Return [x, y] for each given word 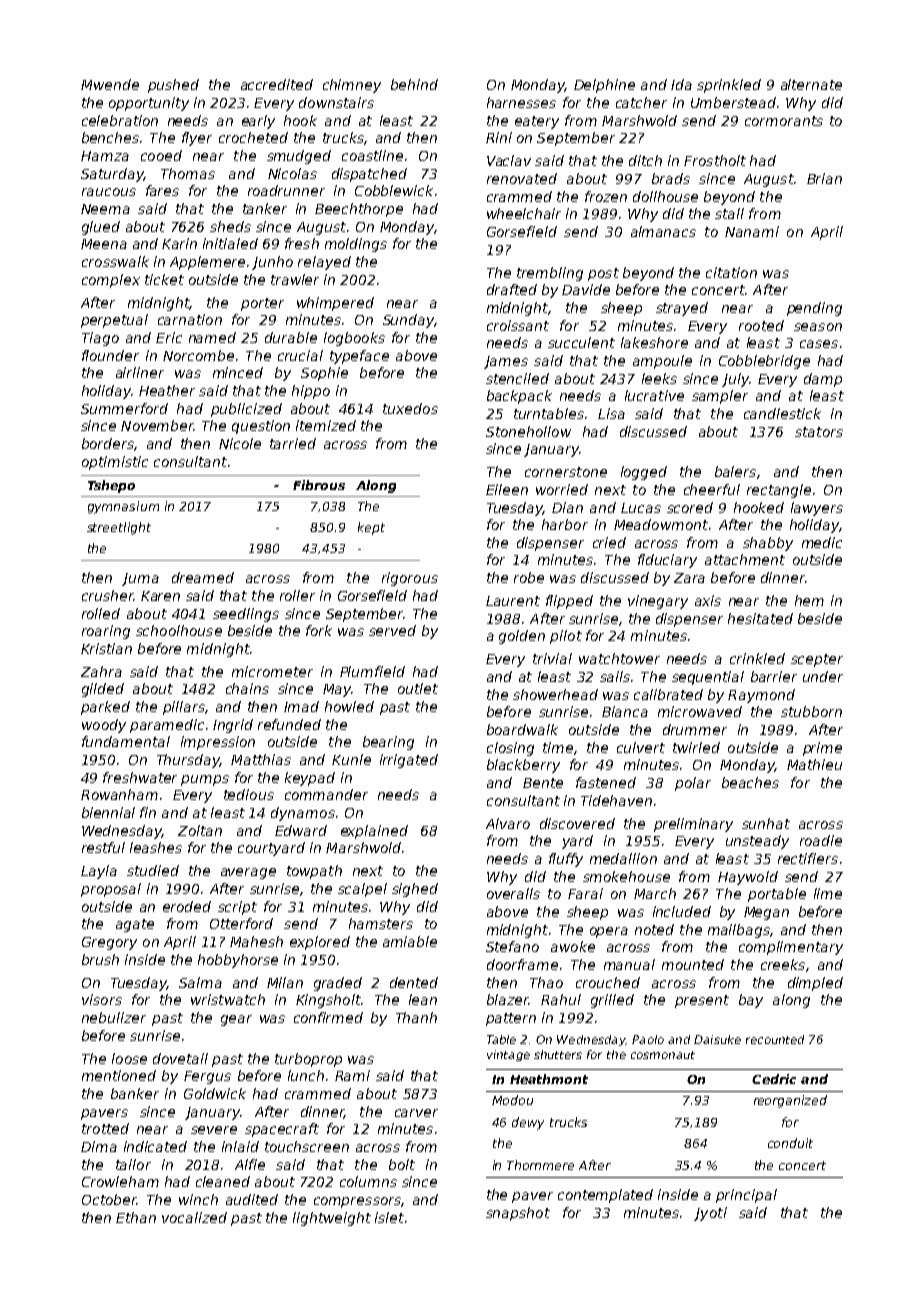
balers [735, 471]
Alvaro [508, 823]
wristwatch [228, 999]
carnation [190, 319]
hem [809, 600]
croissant [518, 325]
